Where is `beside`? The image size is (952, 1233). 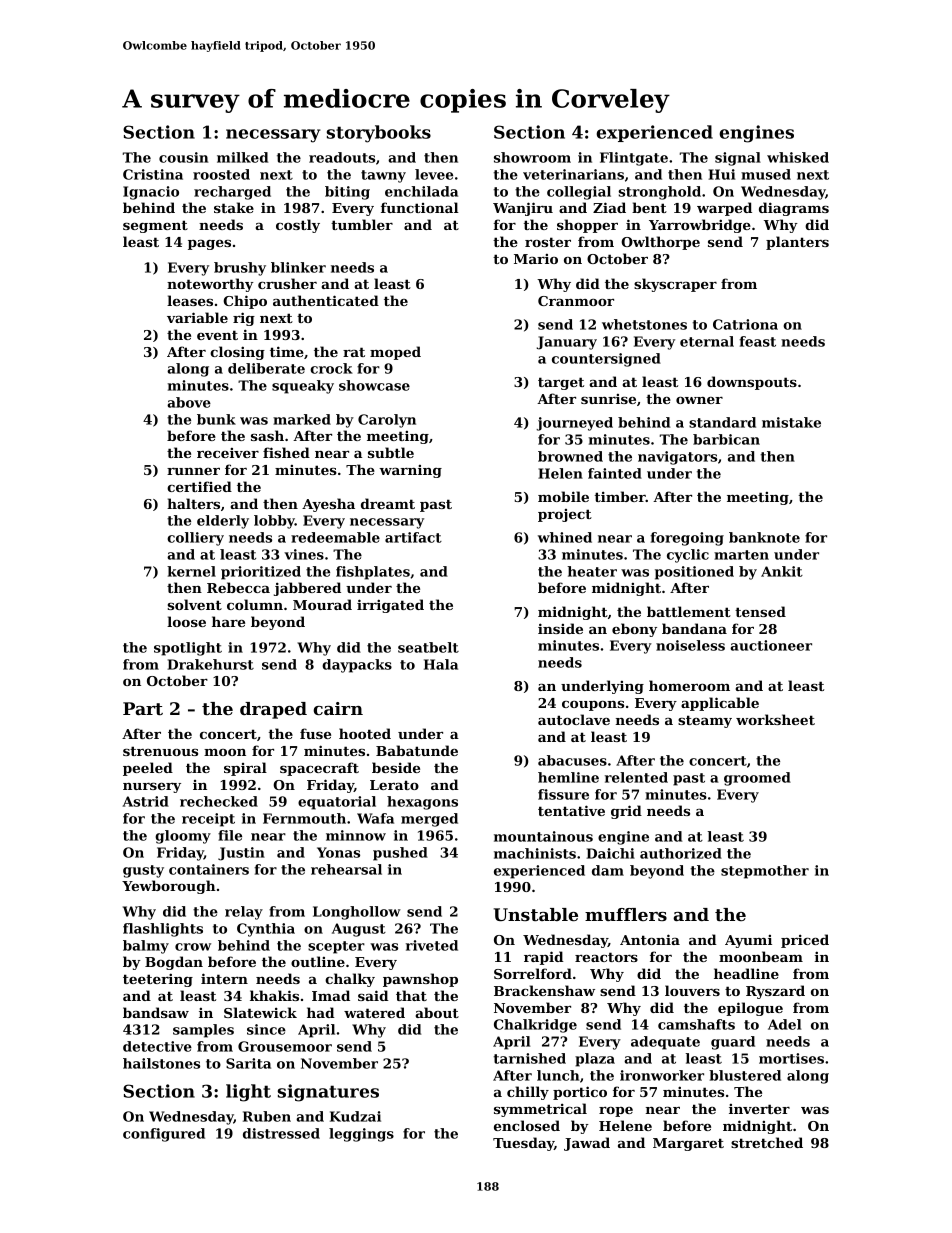
beside is located at coordinates (396, 767).
